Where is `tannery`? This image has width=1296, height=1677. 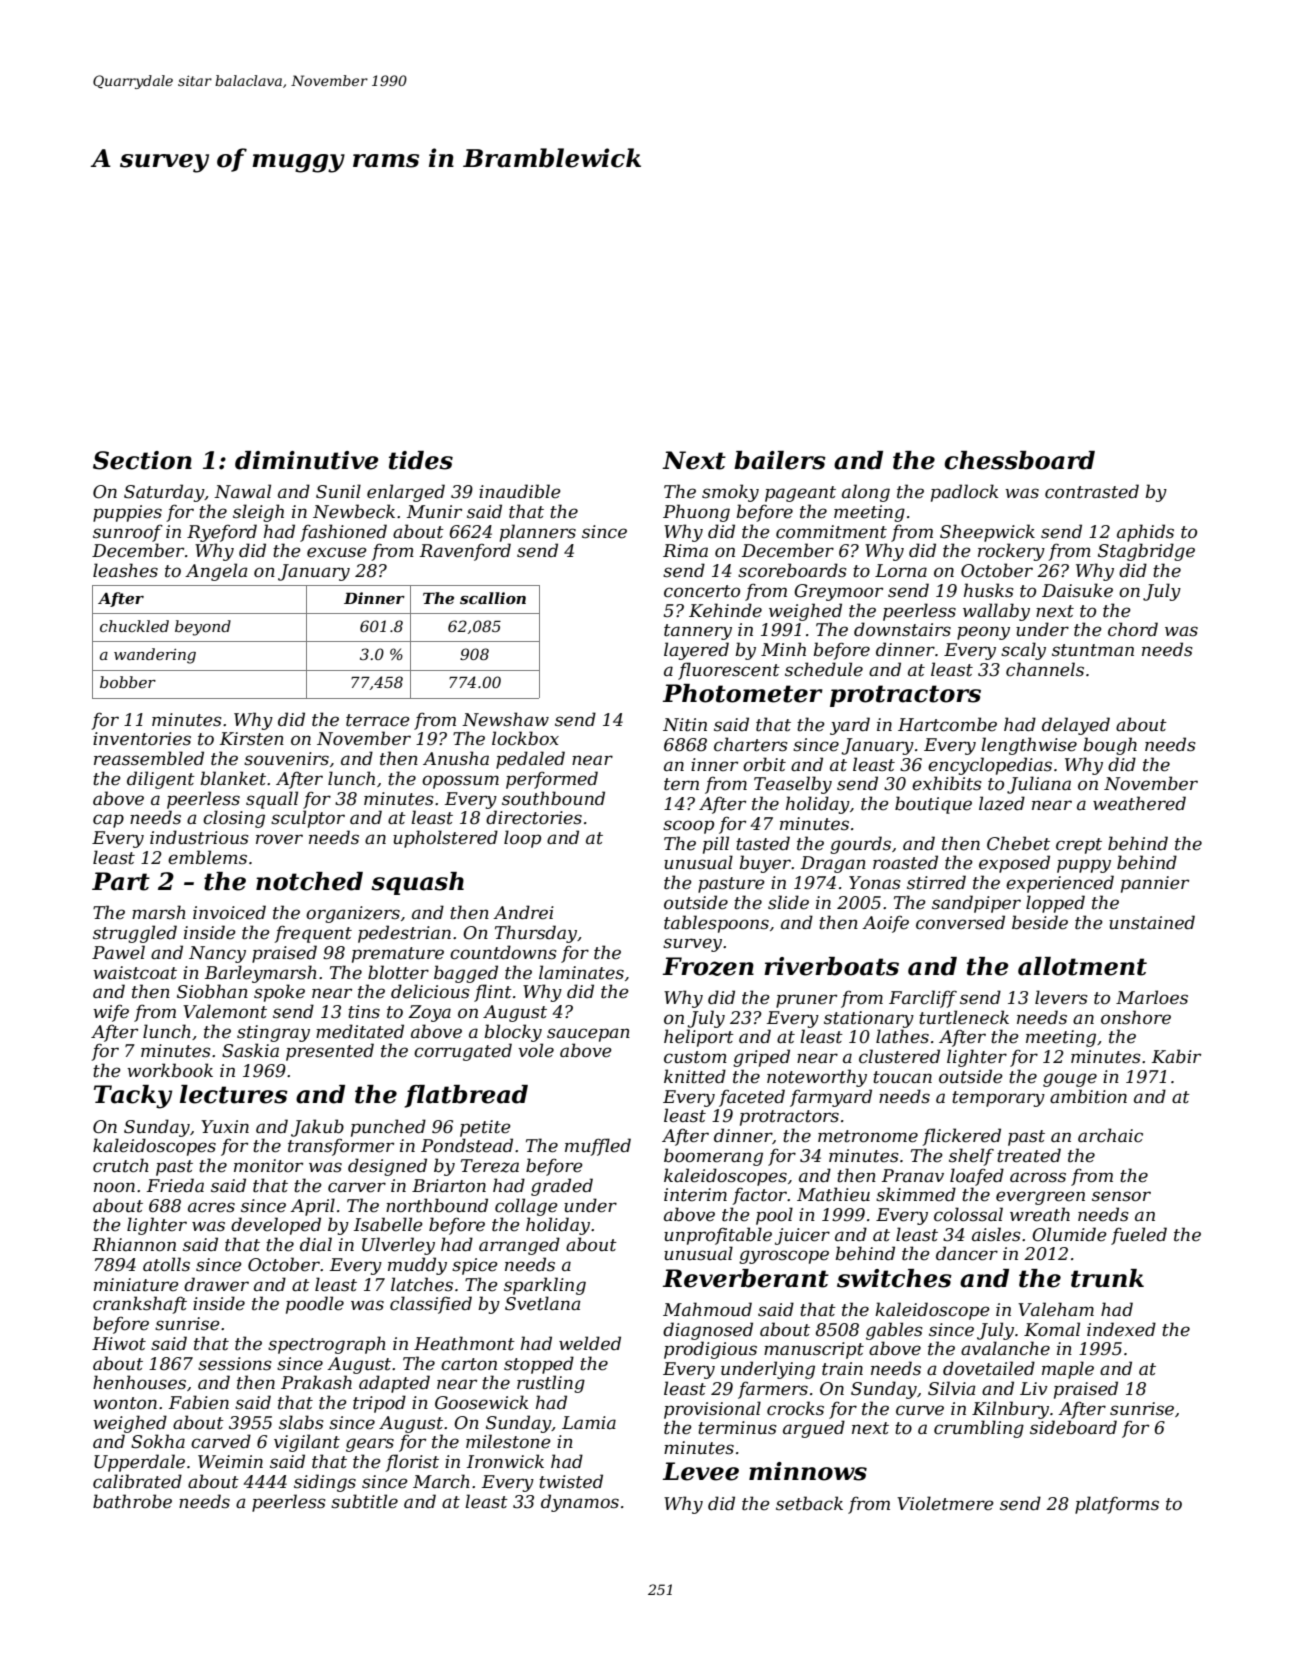
tannery is located at coordinates (698, 632).
